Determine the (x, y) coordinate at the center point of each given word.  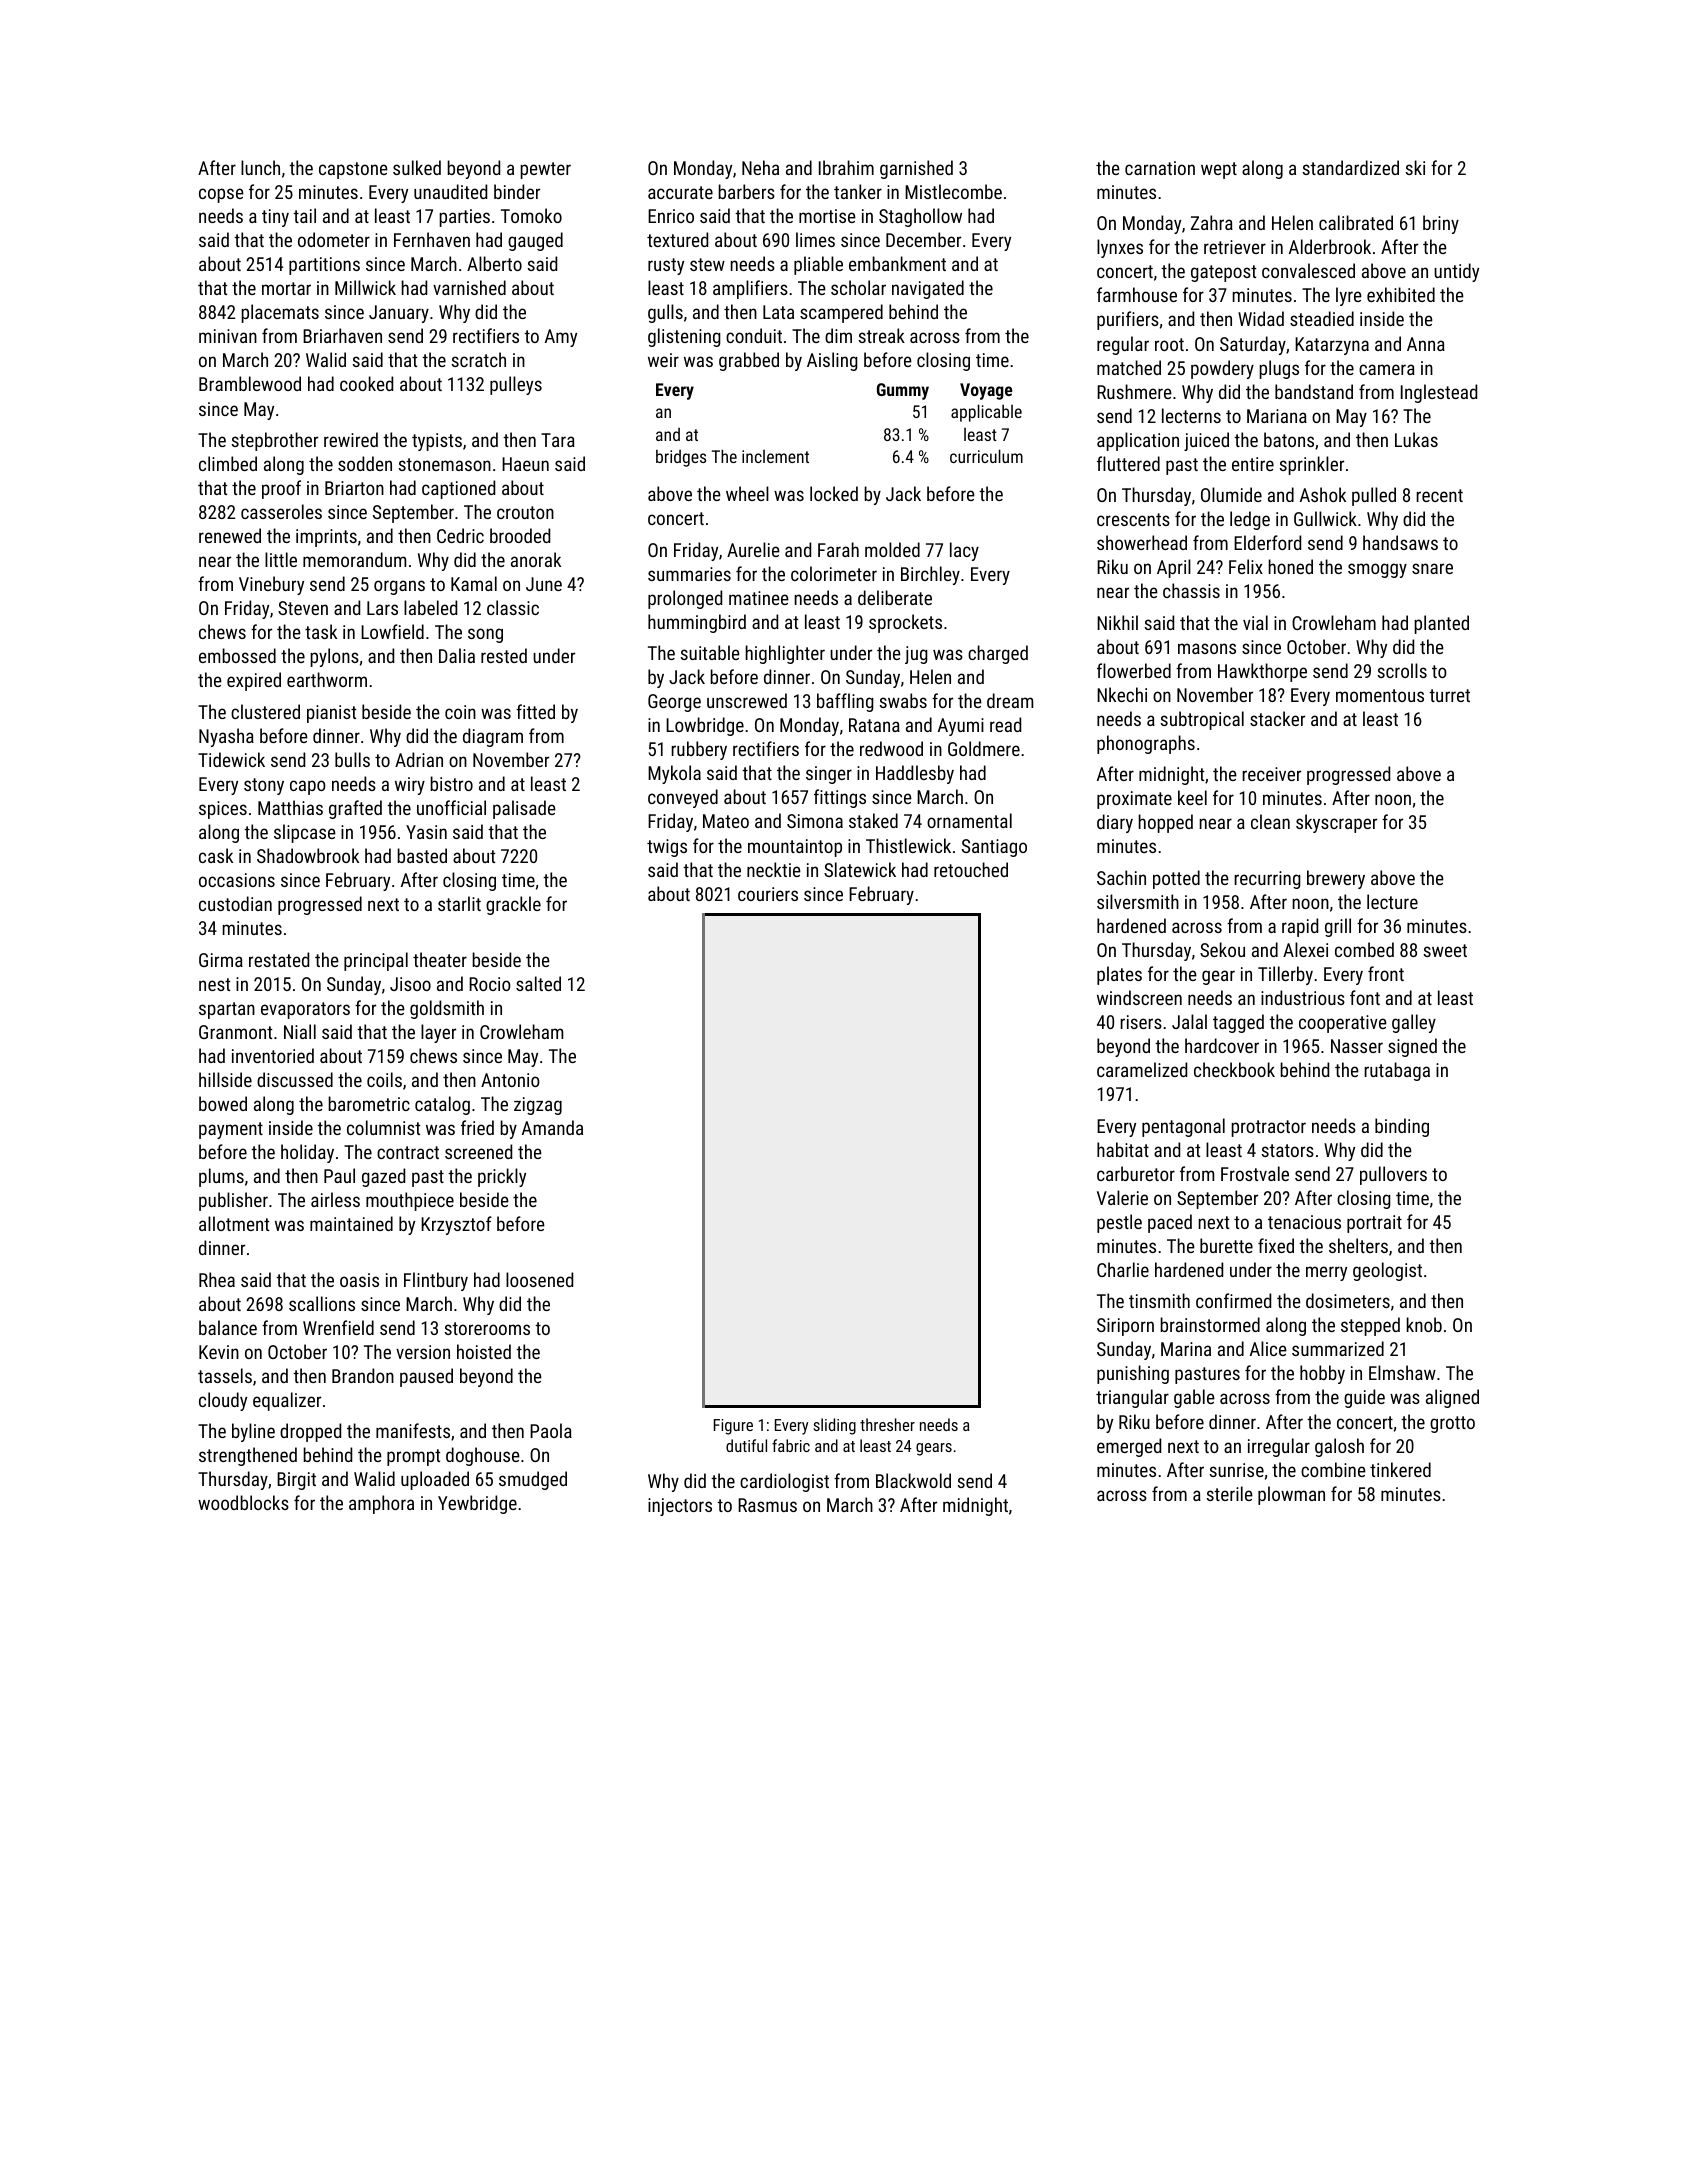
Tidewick (231, 759)
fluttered (1128, 463)
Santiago (994, 848)
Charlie (1123, 1269)
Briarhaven (342, 335)
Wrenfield (338, 1327)
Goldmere (984, 748)
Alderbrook (1330, 246)
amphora (381, 1504)
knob (1424, 1324)
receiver (1271, 774)
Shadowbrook (308, 855)
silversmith (1138, 901)
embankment (897, 263)
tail (304, 215)
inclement (775, 456)
